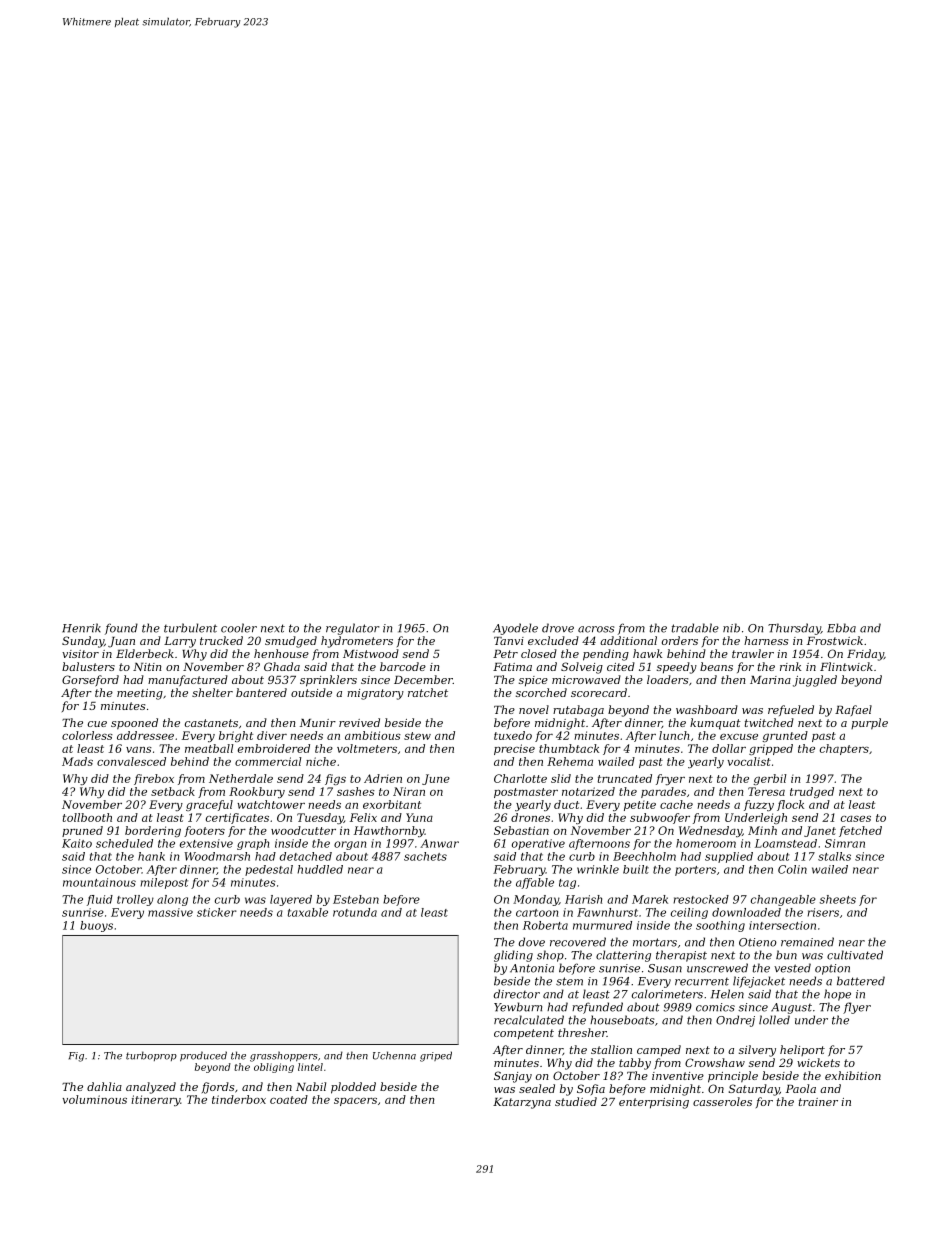 This document has height=1233, width=952. I want to click on balusters, so click(88, 666).
